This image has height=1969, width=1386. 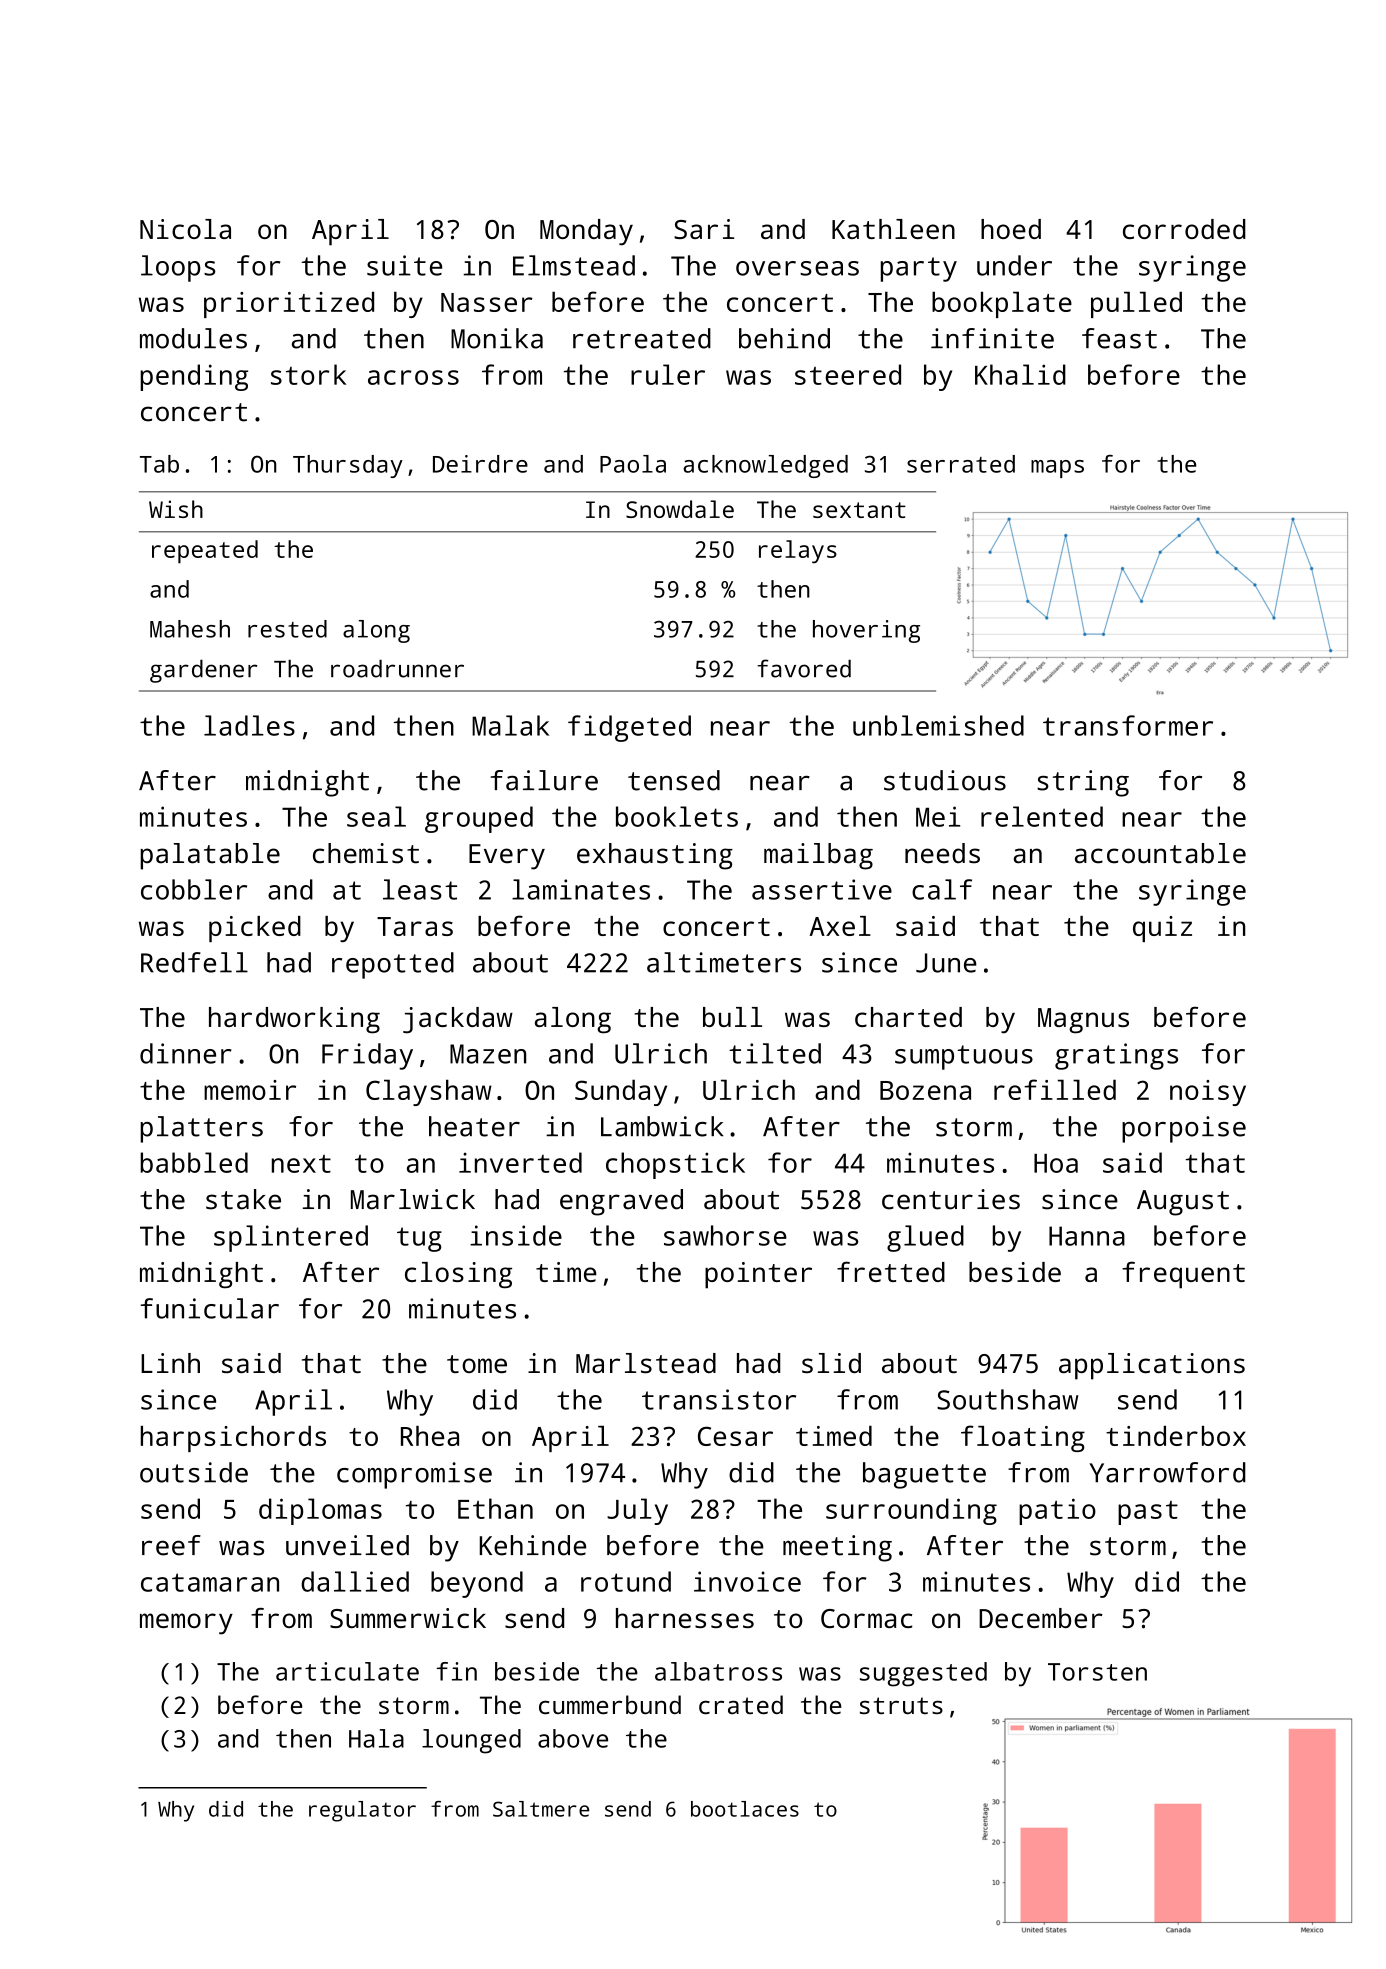 What do you see at coordinates (1184, 229) in the image?
I see `corroded` at bounding box center [1184, 229].
